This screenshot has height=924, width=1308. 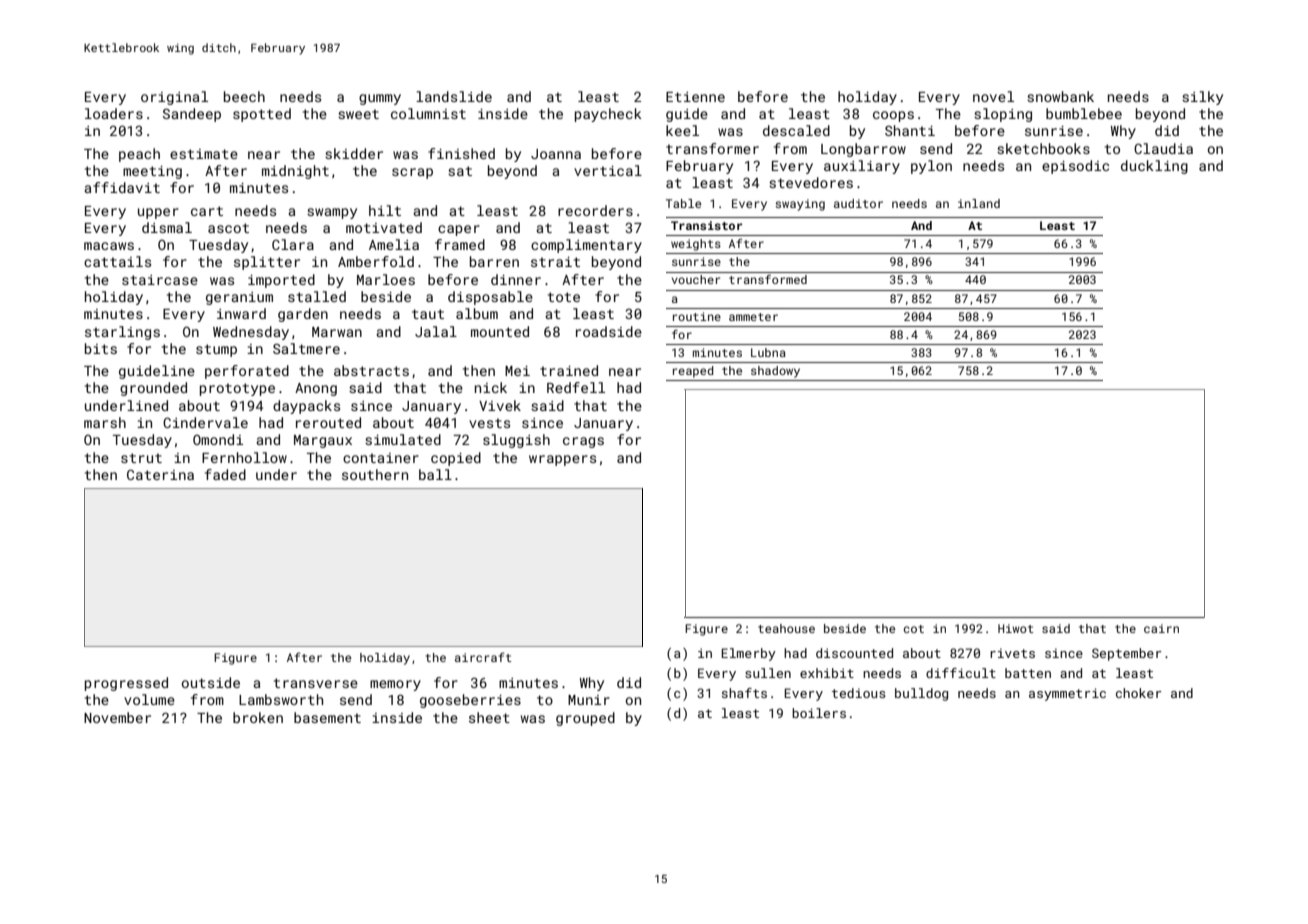 What do you see at coordinates (281, 699) in the screenshot?
I see `Lambsworth` at bounding box center [281, 699].
